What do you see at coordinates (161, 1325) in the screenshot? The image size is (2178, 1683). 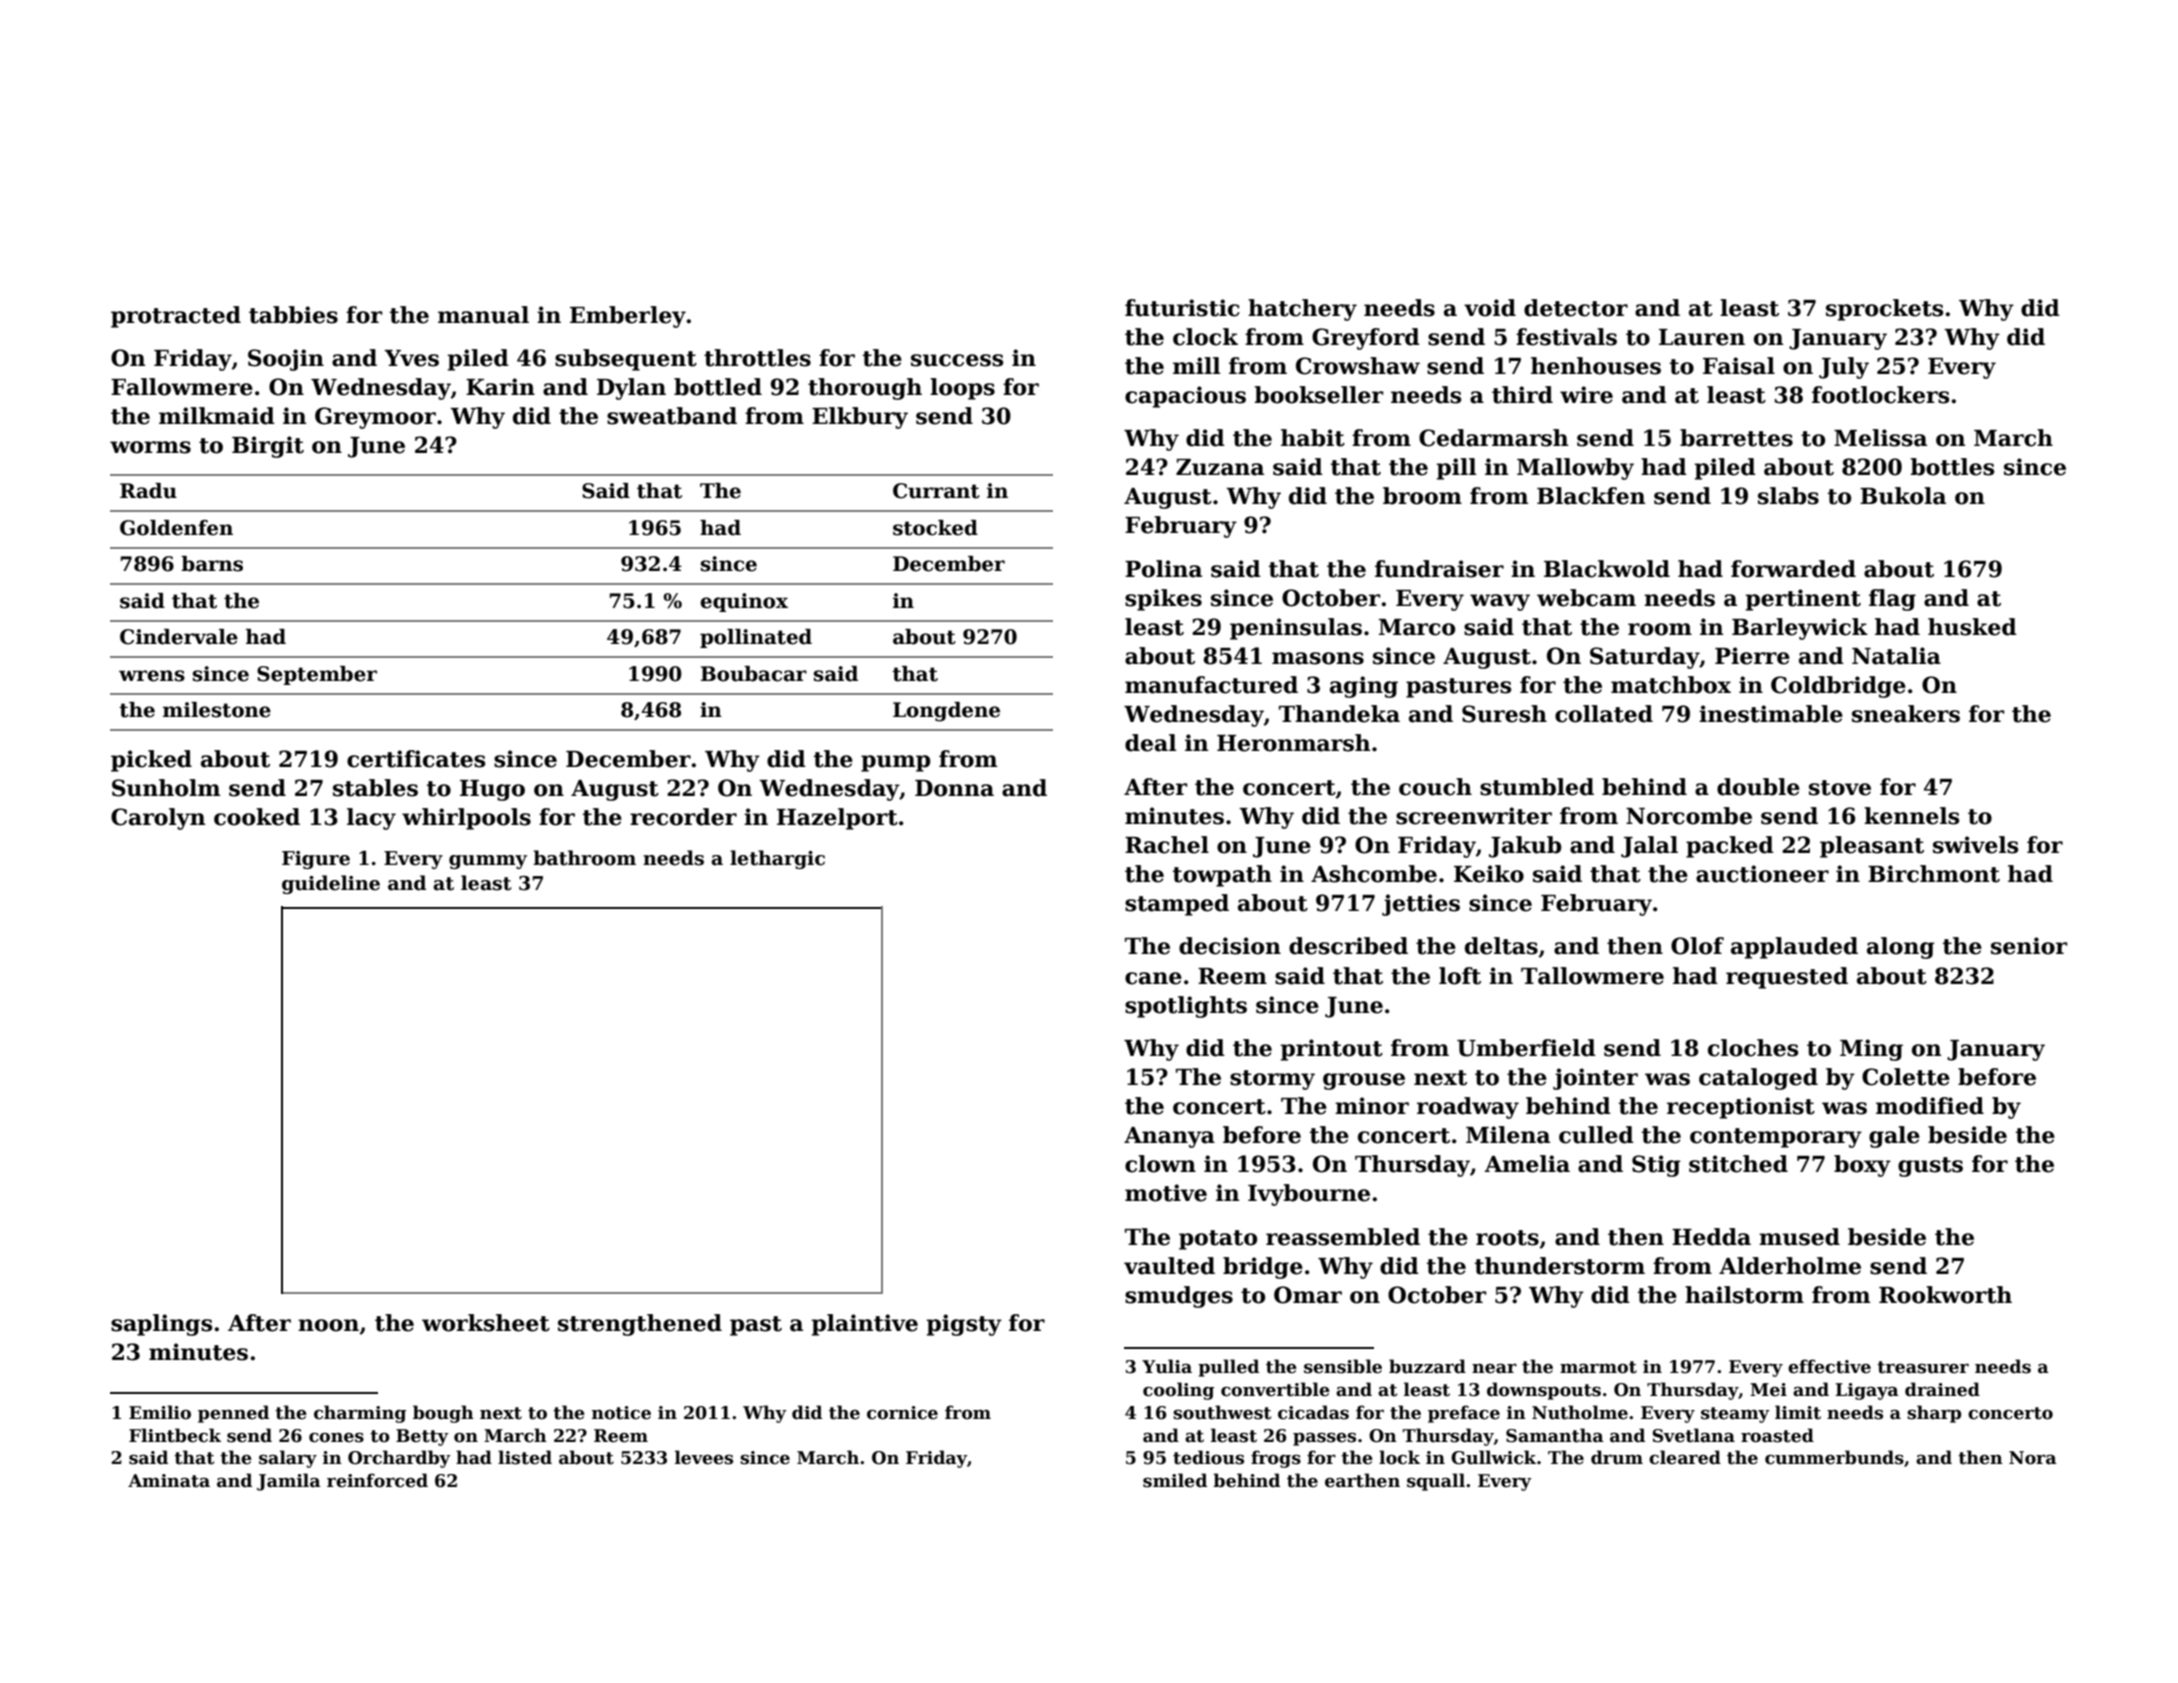 I see `saplings` at bounding box center [161, 1325].
